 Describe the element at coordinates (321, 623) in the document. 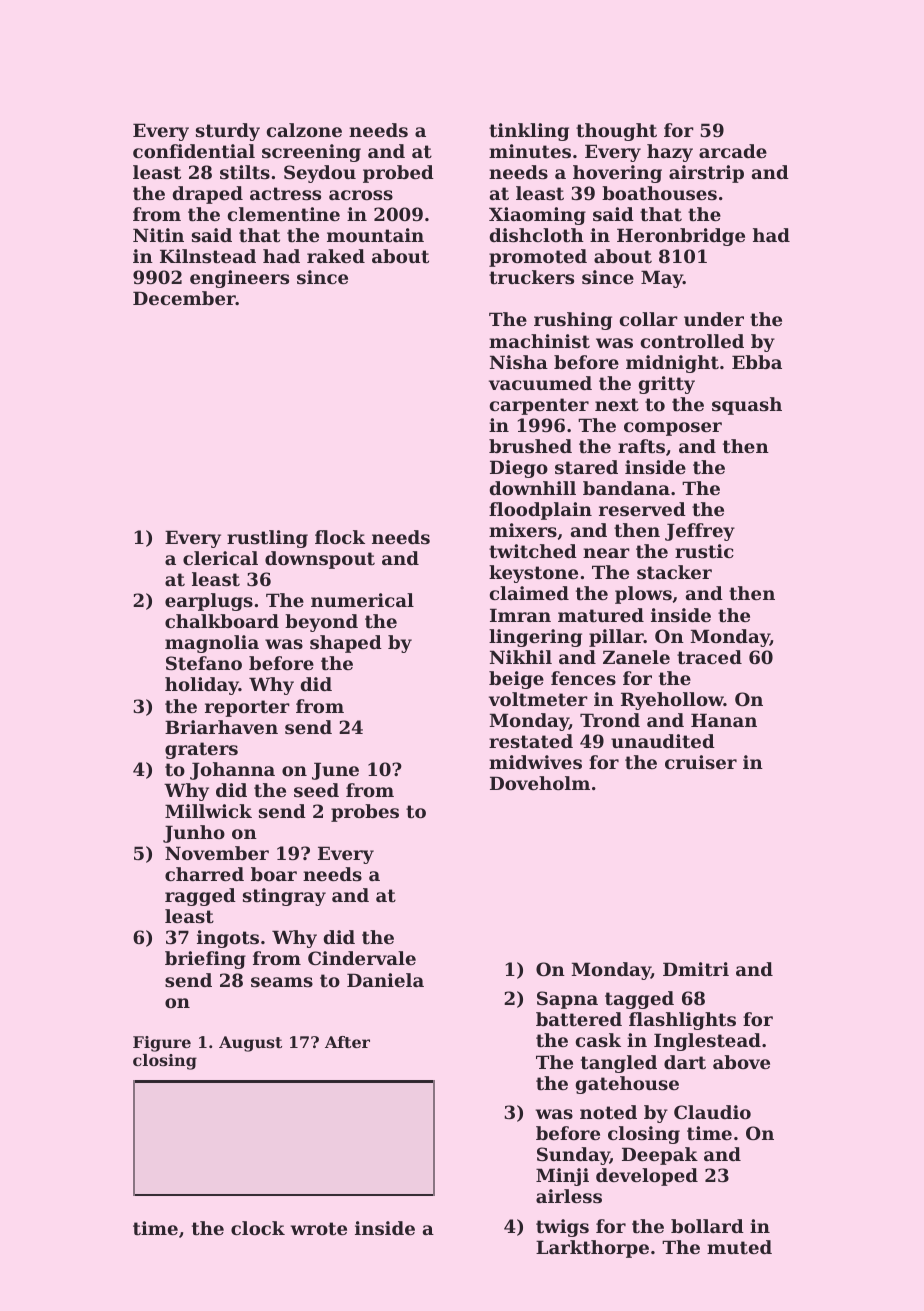

I see `beyond` at that location.
